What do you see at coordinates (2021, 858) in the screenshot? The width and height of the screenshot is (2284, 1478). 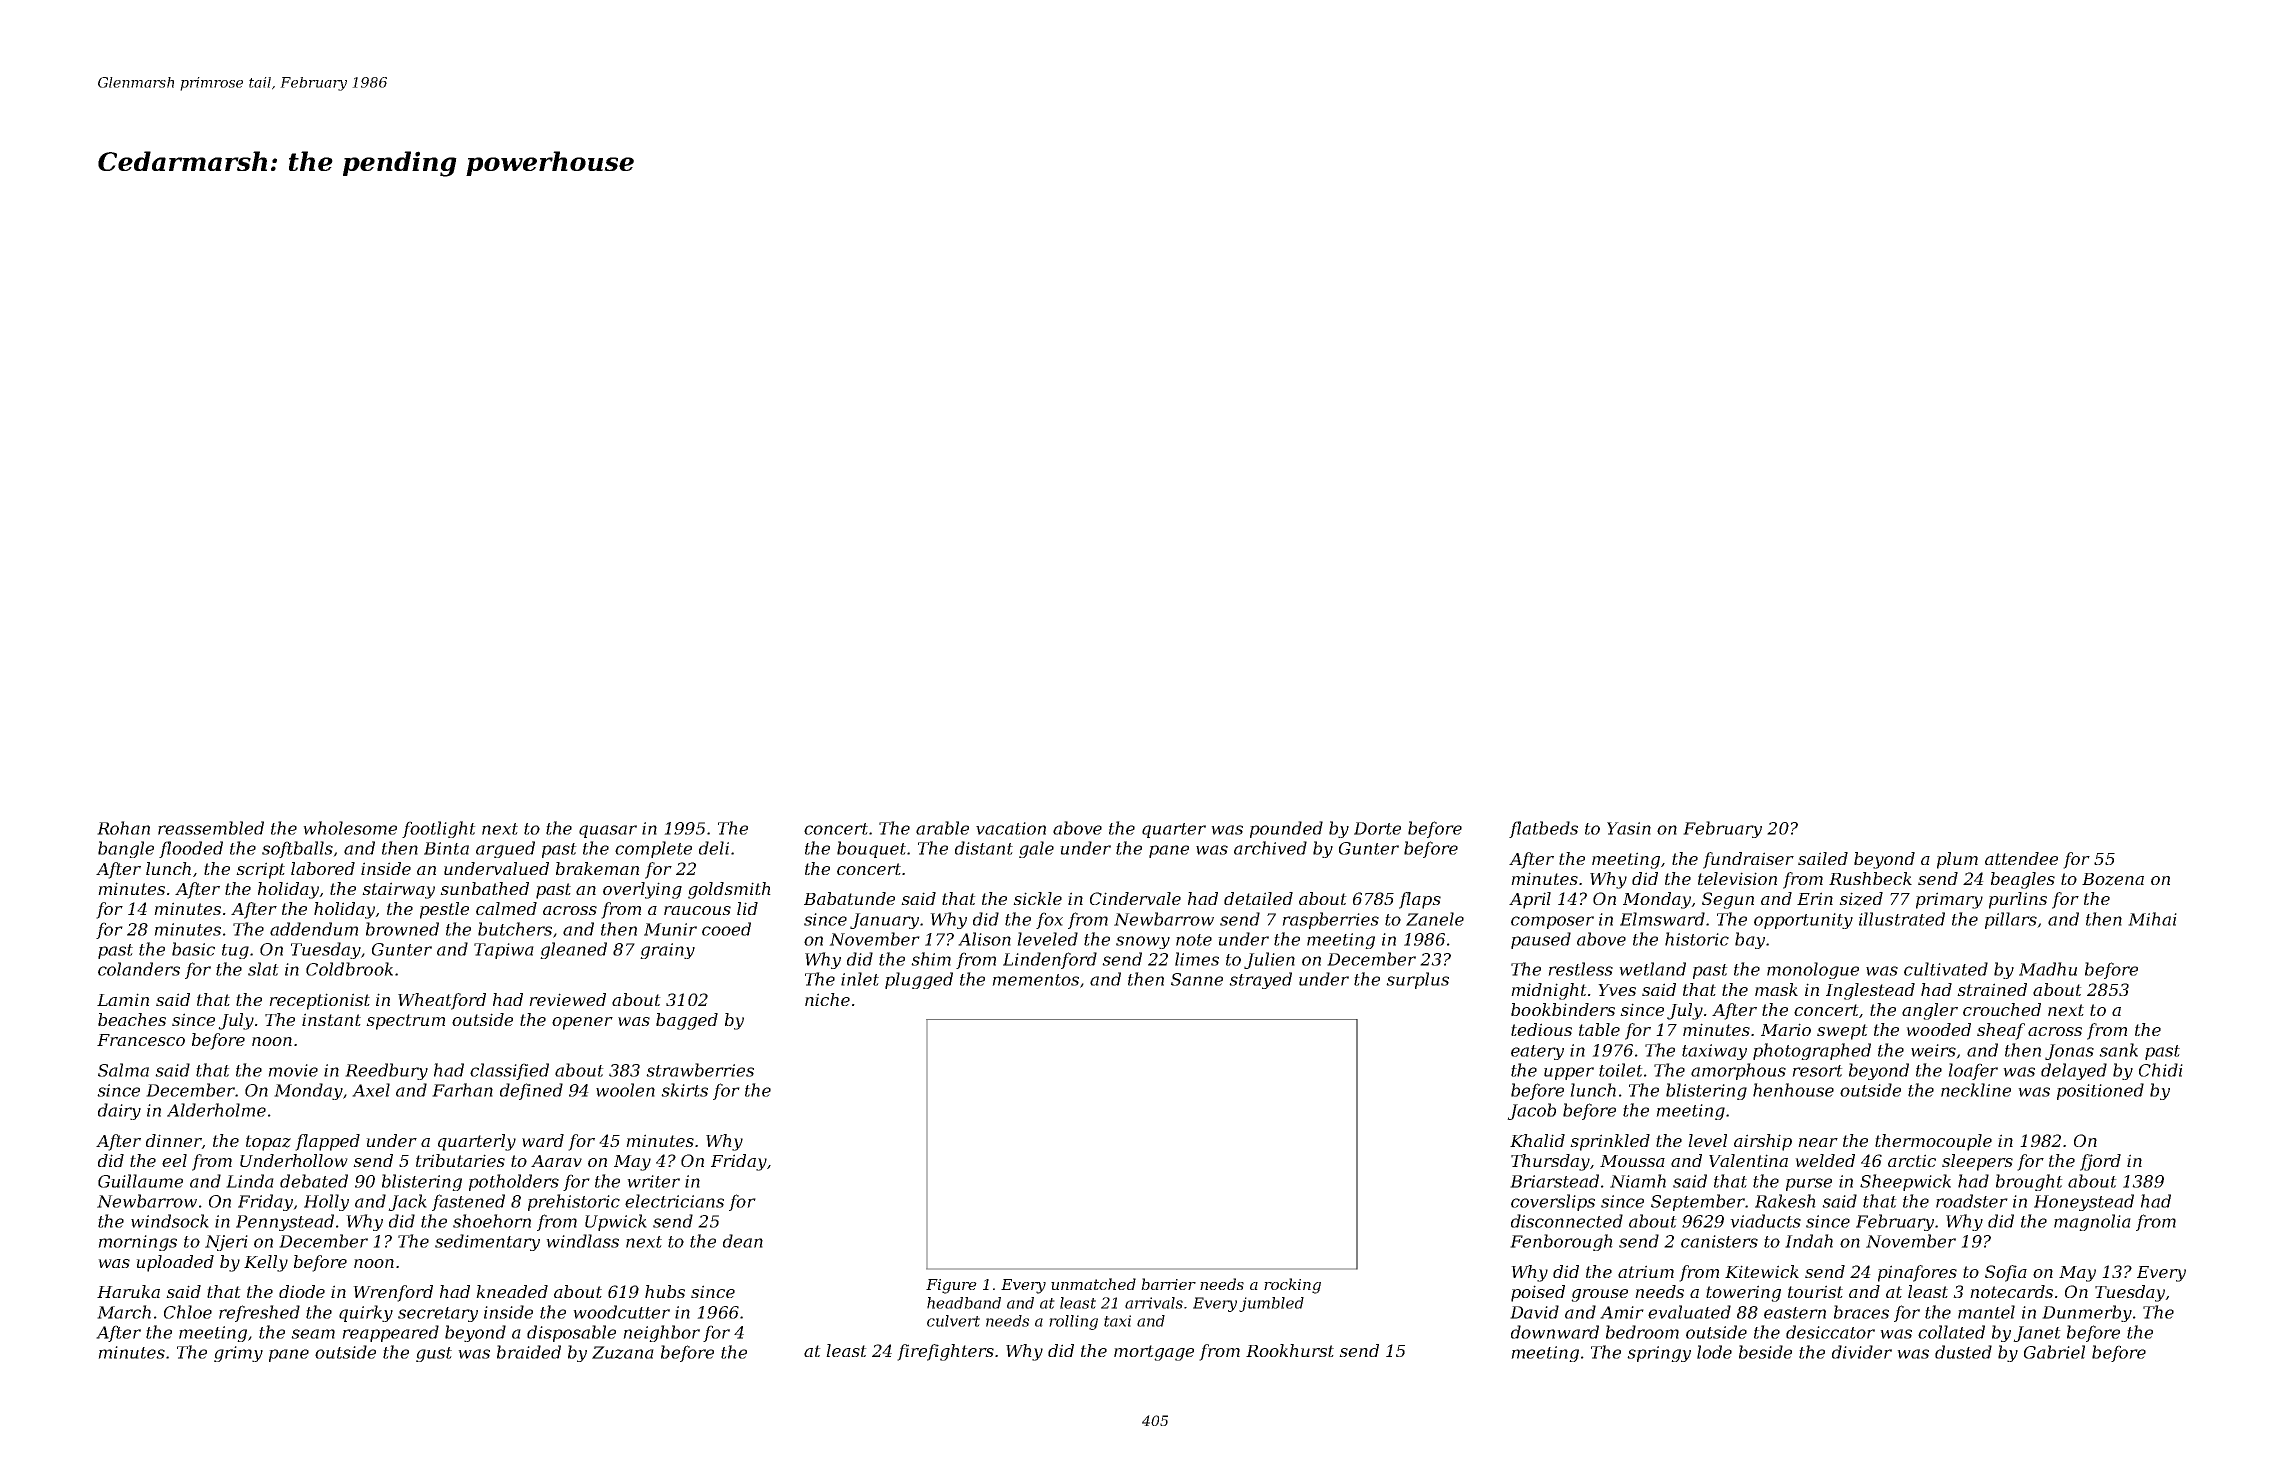 I see `attendee` at bounding box center [2021, 858].
